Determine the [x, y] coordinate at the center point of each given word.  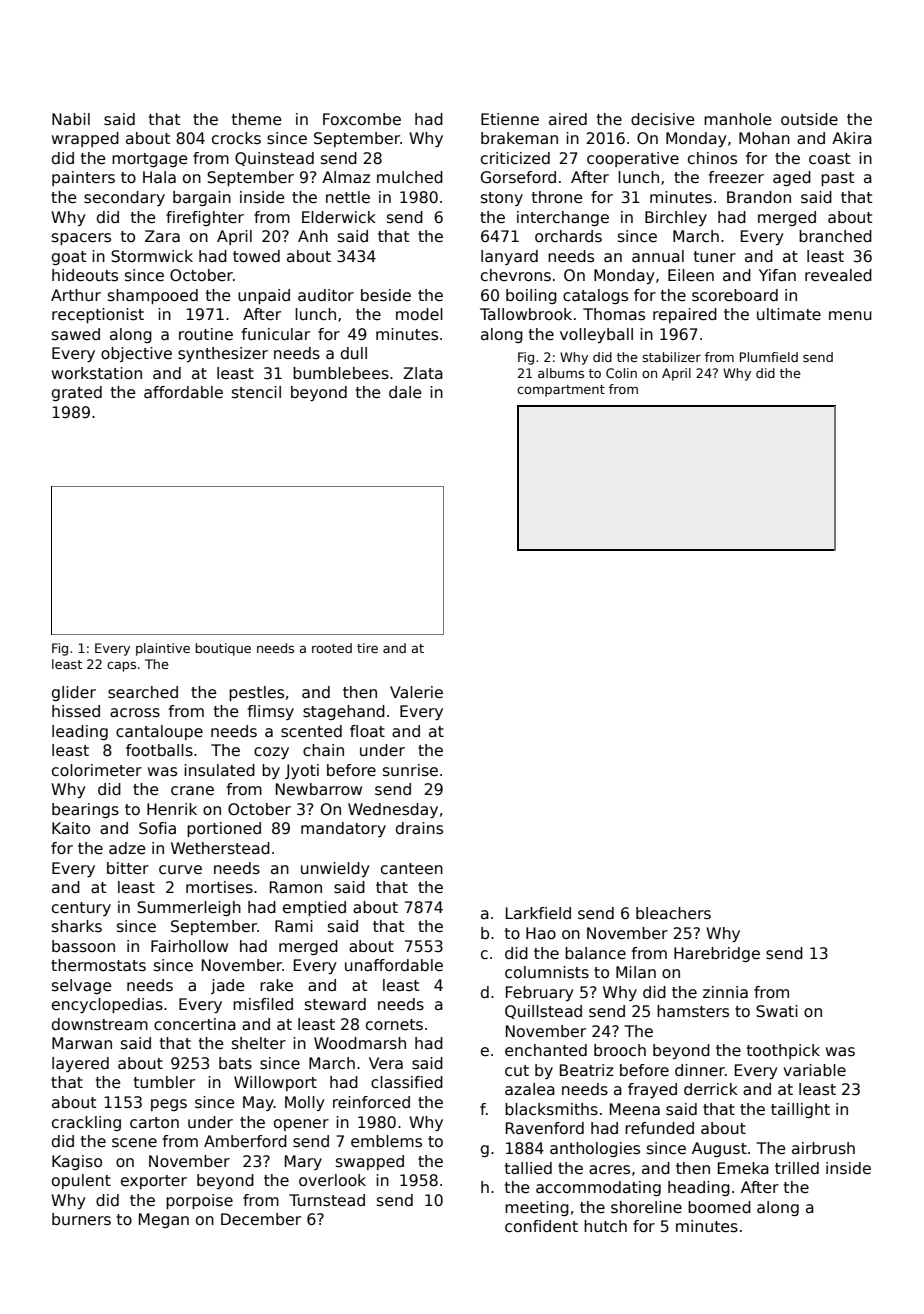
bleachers [673, 913]
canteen [412, 869]
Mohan [764, 138]
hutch [605, 1226]
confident [541, 1226]
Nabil [71, 119]
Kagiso [77, 1162]
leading [80, 732]
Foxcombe [362, 119]
